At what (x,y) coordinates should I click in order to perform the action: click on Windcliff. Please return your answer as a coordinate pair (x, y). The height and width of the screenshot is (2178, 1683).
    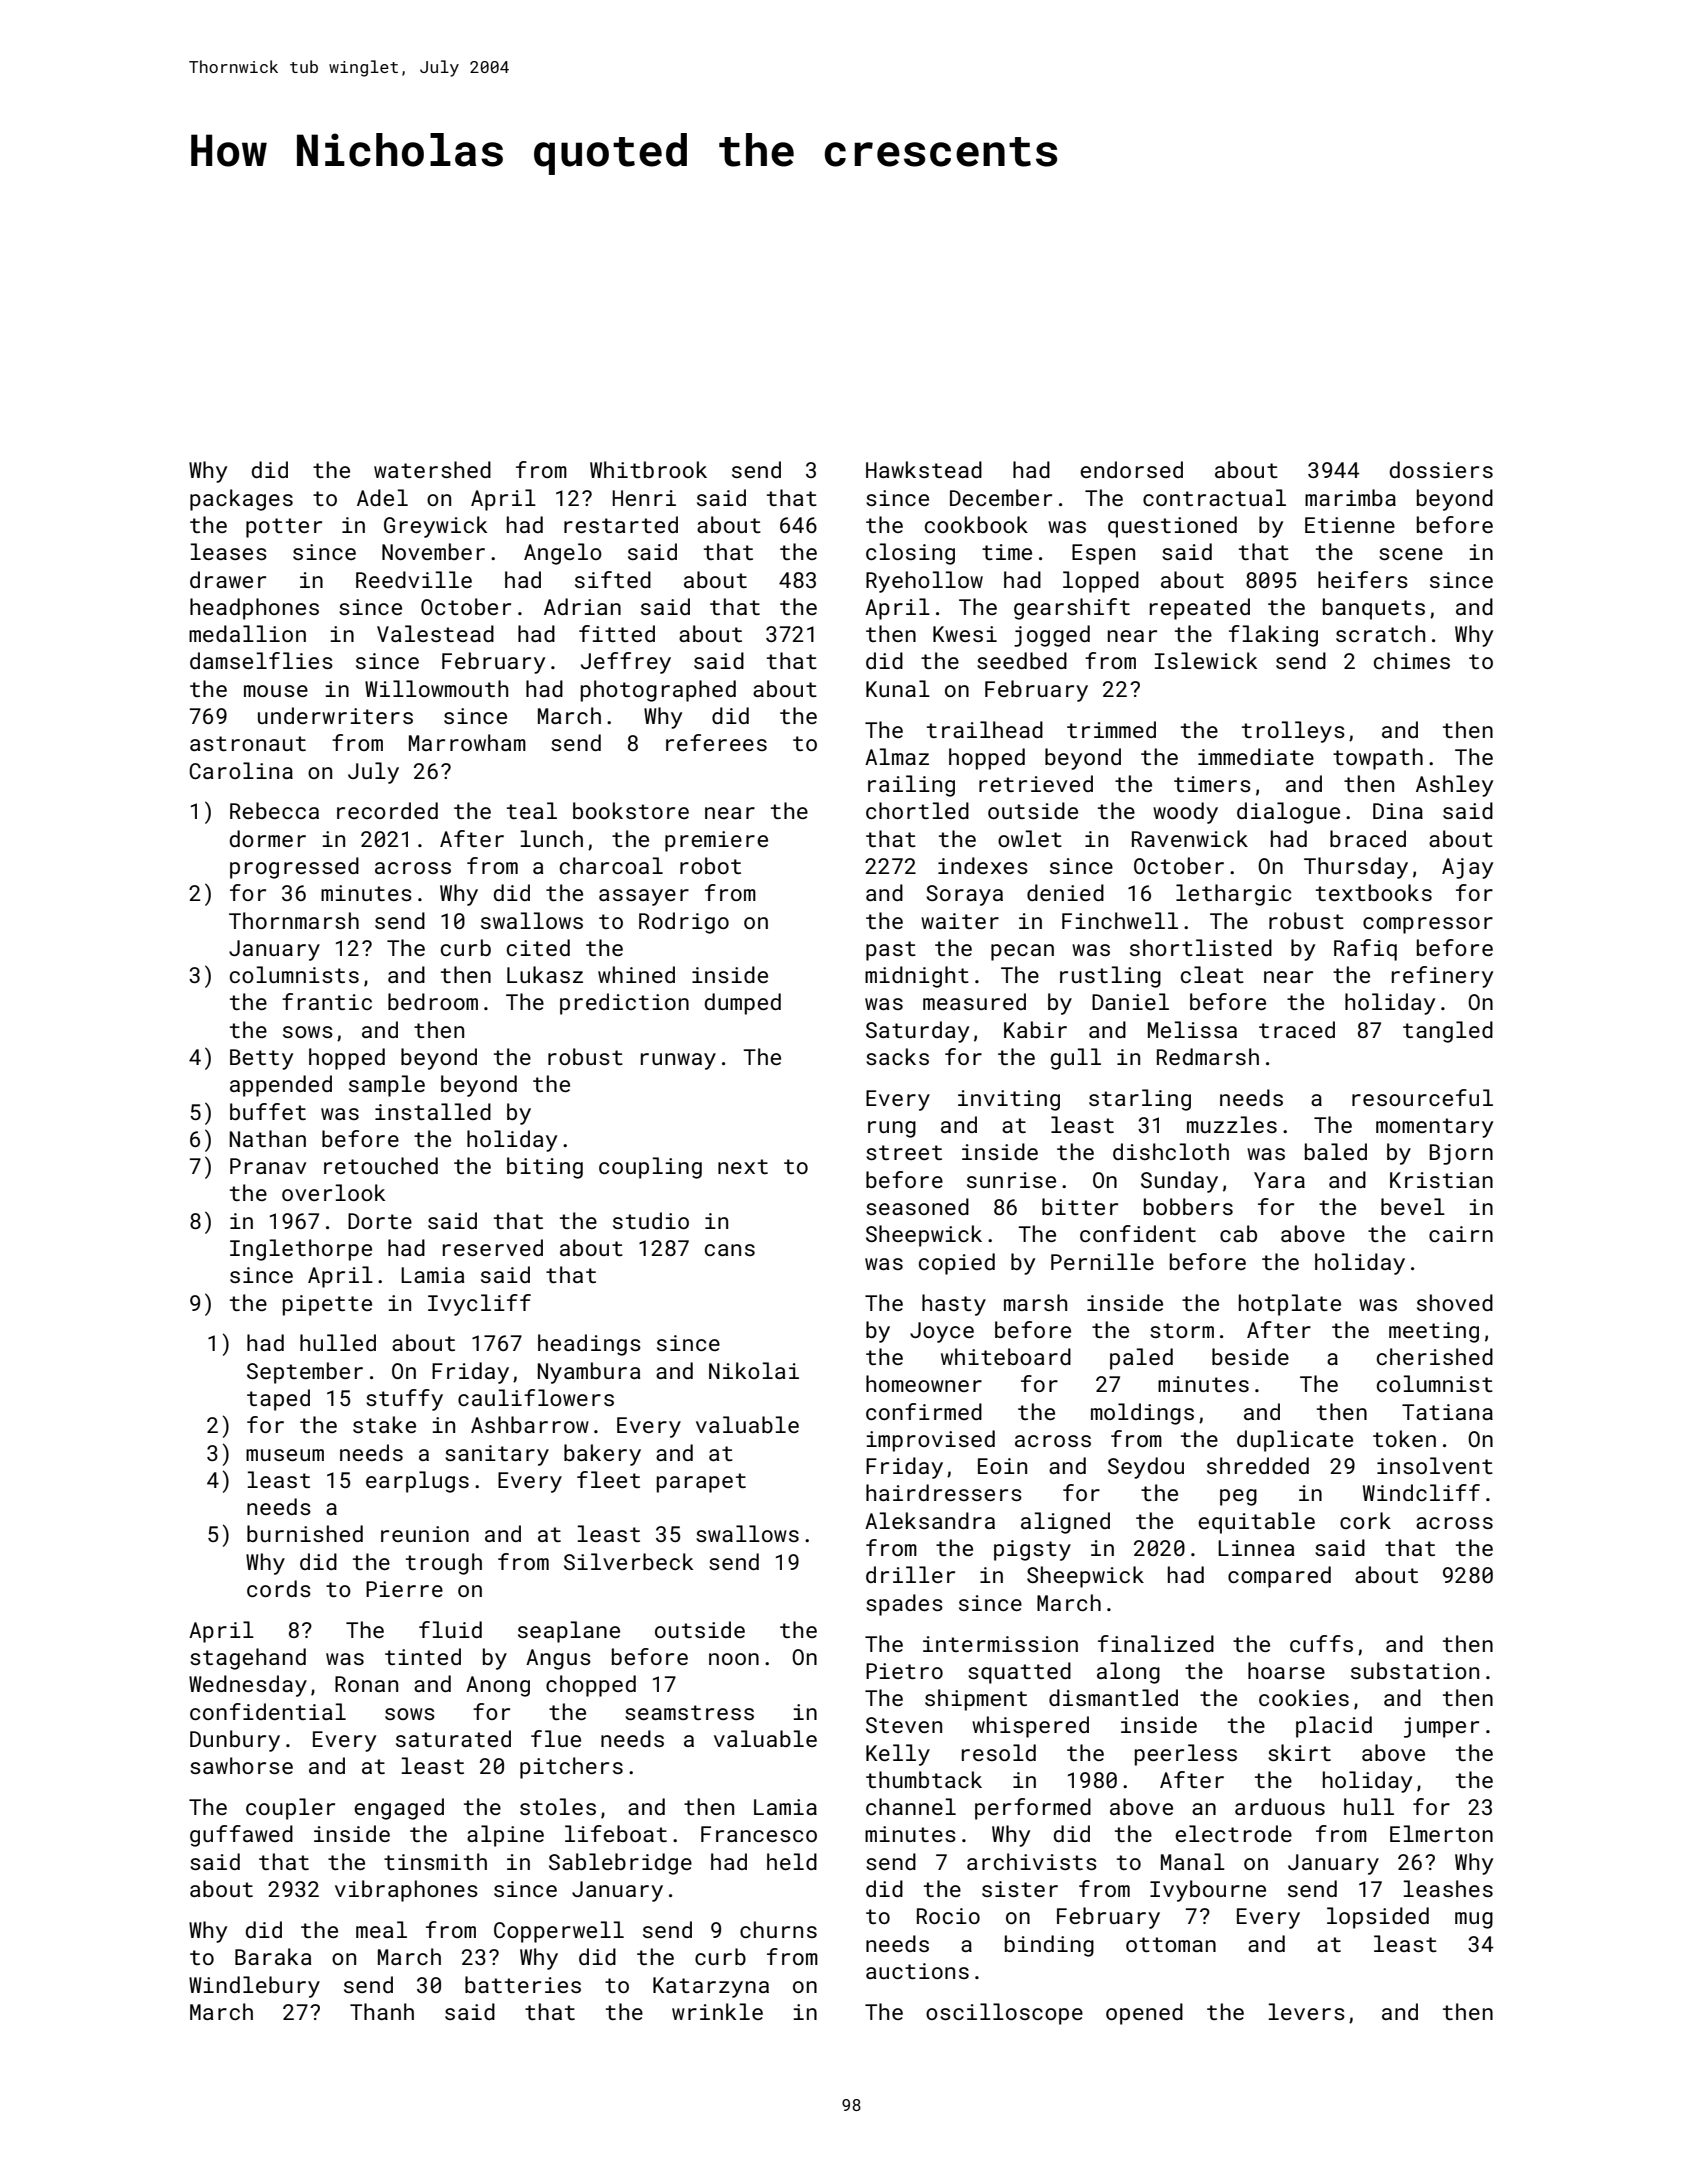
    Looking at the image, I should click on (1421, 1492).
